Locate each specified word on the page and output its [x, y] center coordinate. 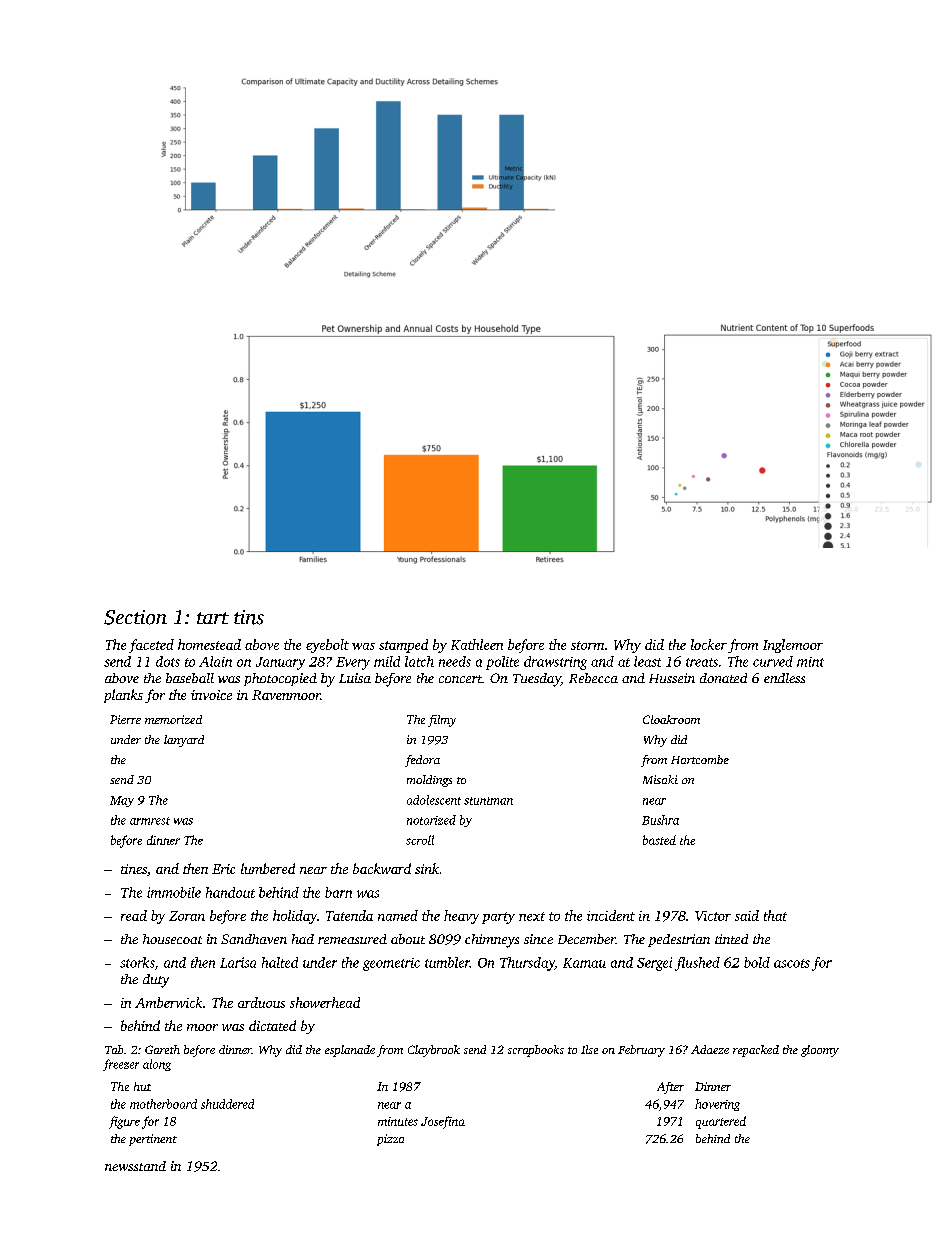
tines [134, 869]
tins [249, 617]
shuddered [227, 1104]
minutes [398, 1121]
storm [587, 645]
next [532, 916]
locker [709, 644]
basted [659, 840]
